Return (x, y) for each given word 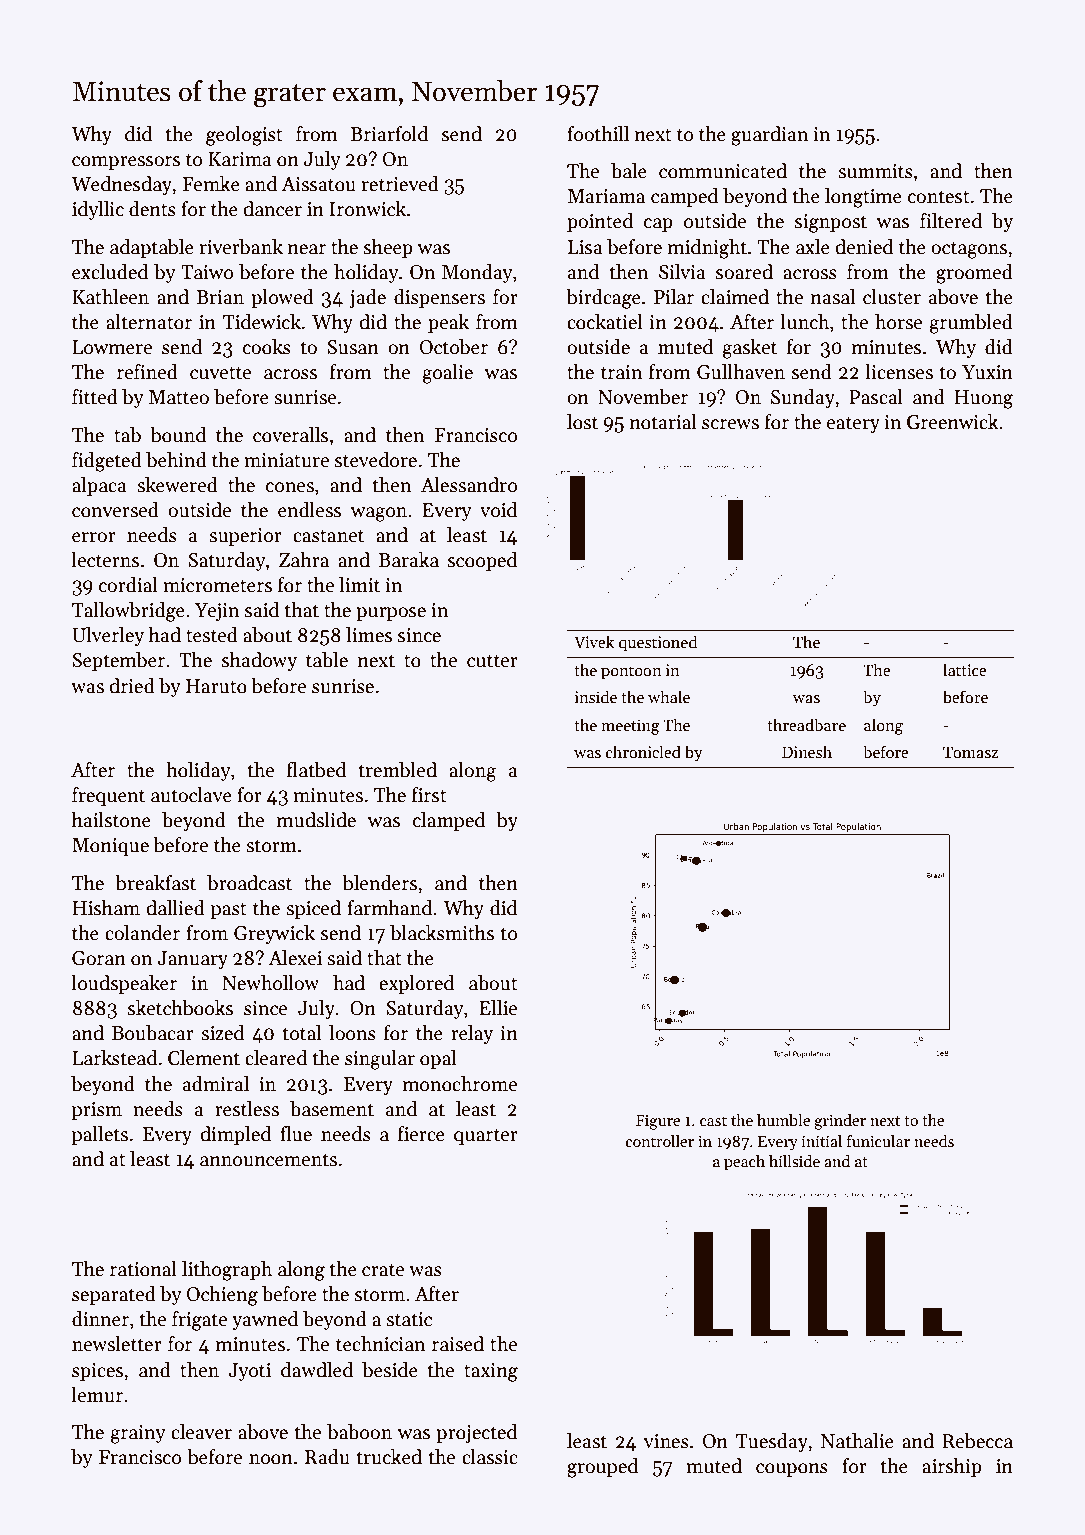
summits (875, 171)
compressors (126, 163)
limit (359, 585)
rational (143, 1269)
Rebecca (977, 1441)
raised (458, 1344)
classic (490, 1457)
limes (369, 635)
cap (658, 225)
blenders (379, 883)
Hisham (106, 908)
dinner (100, 1319)
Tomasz (970, 752)
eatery (853, 425)
